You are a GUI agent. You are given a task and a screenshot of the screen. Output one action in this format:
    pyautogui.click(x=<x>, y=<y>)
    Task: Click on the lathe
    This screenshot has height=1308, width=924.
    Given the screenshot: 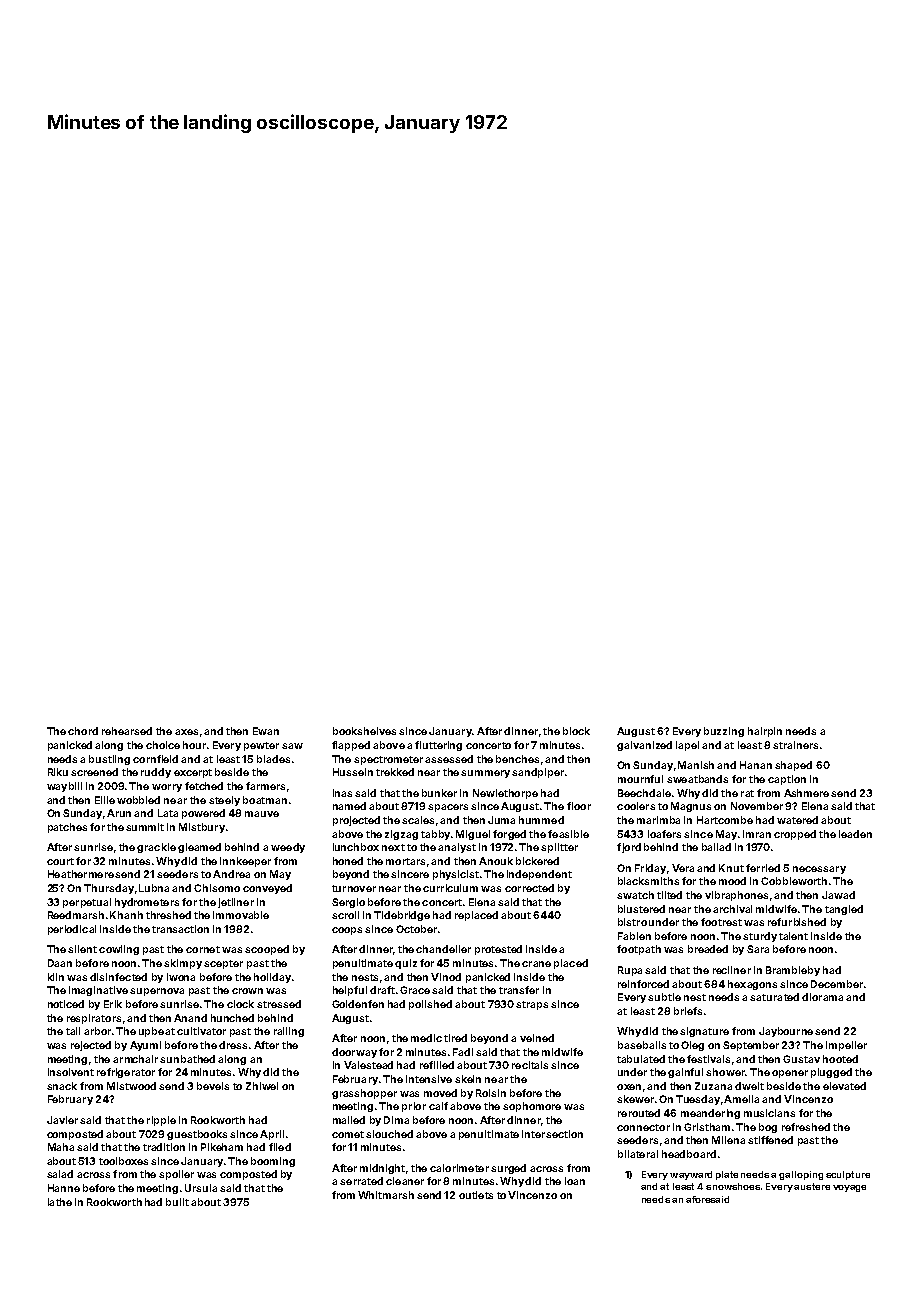 What is the action you would take?
    pyautogui.click(x=60, y=1202)
